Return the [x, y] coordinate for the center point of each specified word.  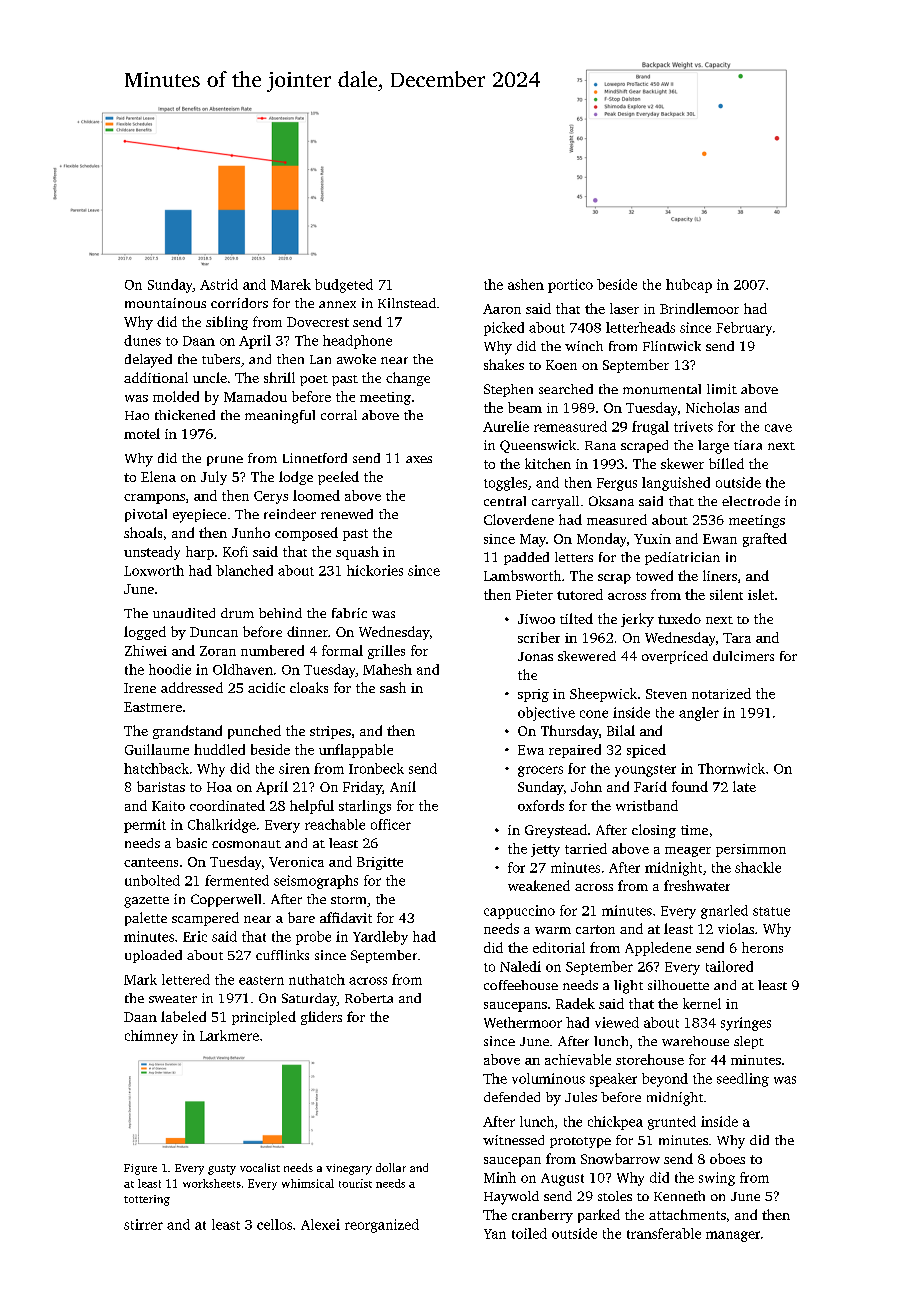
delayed [148, 361]
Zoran [218, 651]
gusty [222, 1170]
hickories [375, 570]
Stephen [508, 390]
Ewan [720, 539]
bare [301, 917]
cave [778, 428]
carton [595, 929]
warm [553, 930]
